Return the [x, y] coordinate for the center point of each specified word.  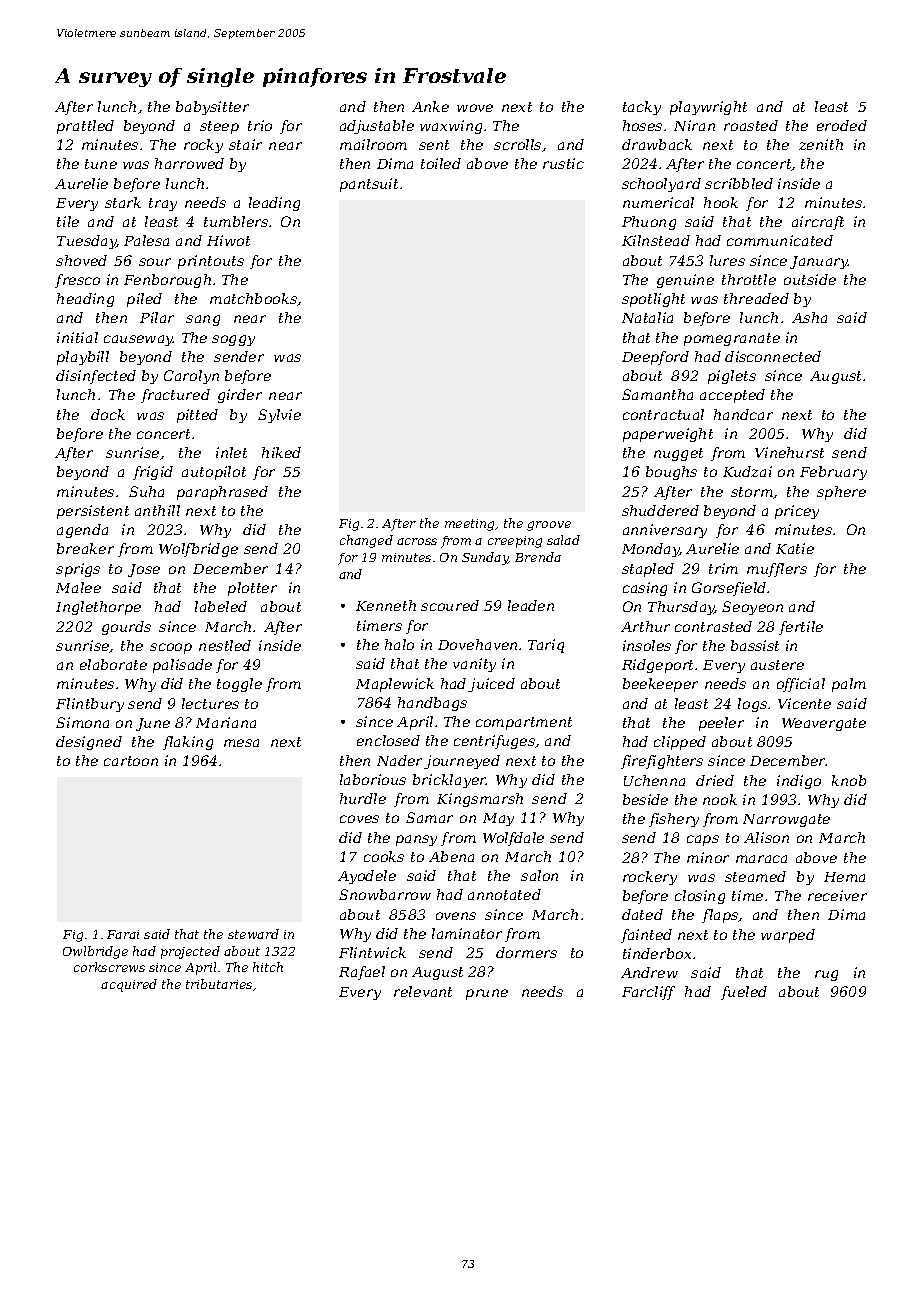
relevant [423, 991]
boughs [671, 473]
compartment [524, 723]
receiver [837, 895]
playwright [708, 108]
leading [274, 204]
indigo [799, 782]
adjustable [377, 127]
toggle [239, 685]
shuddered [660, 510]
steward [253, 934]
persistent [93, 512]
